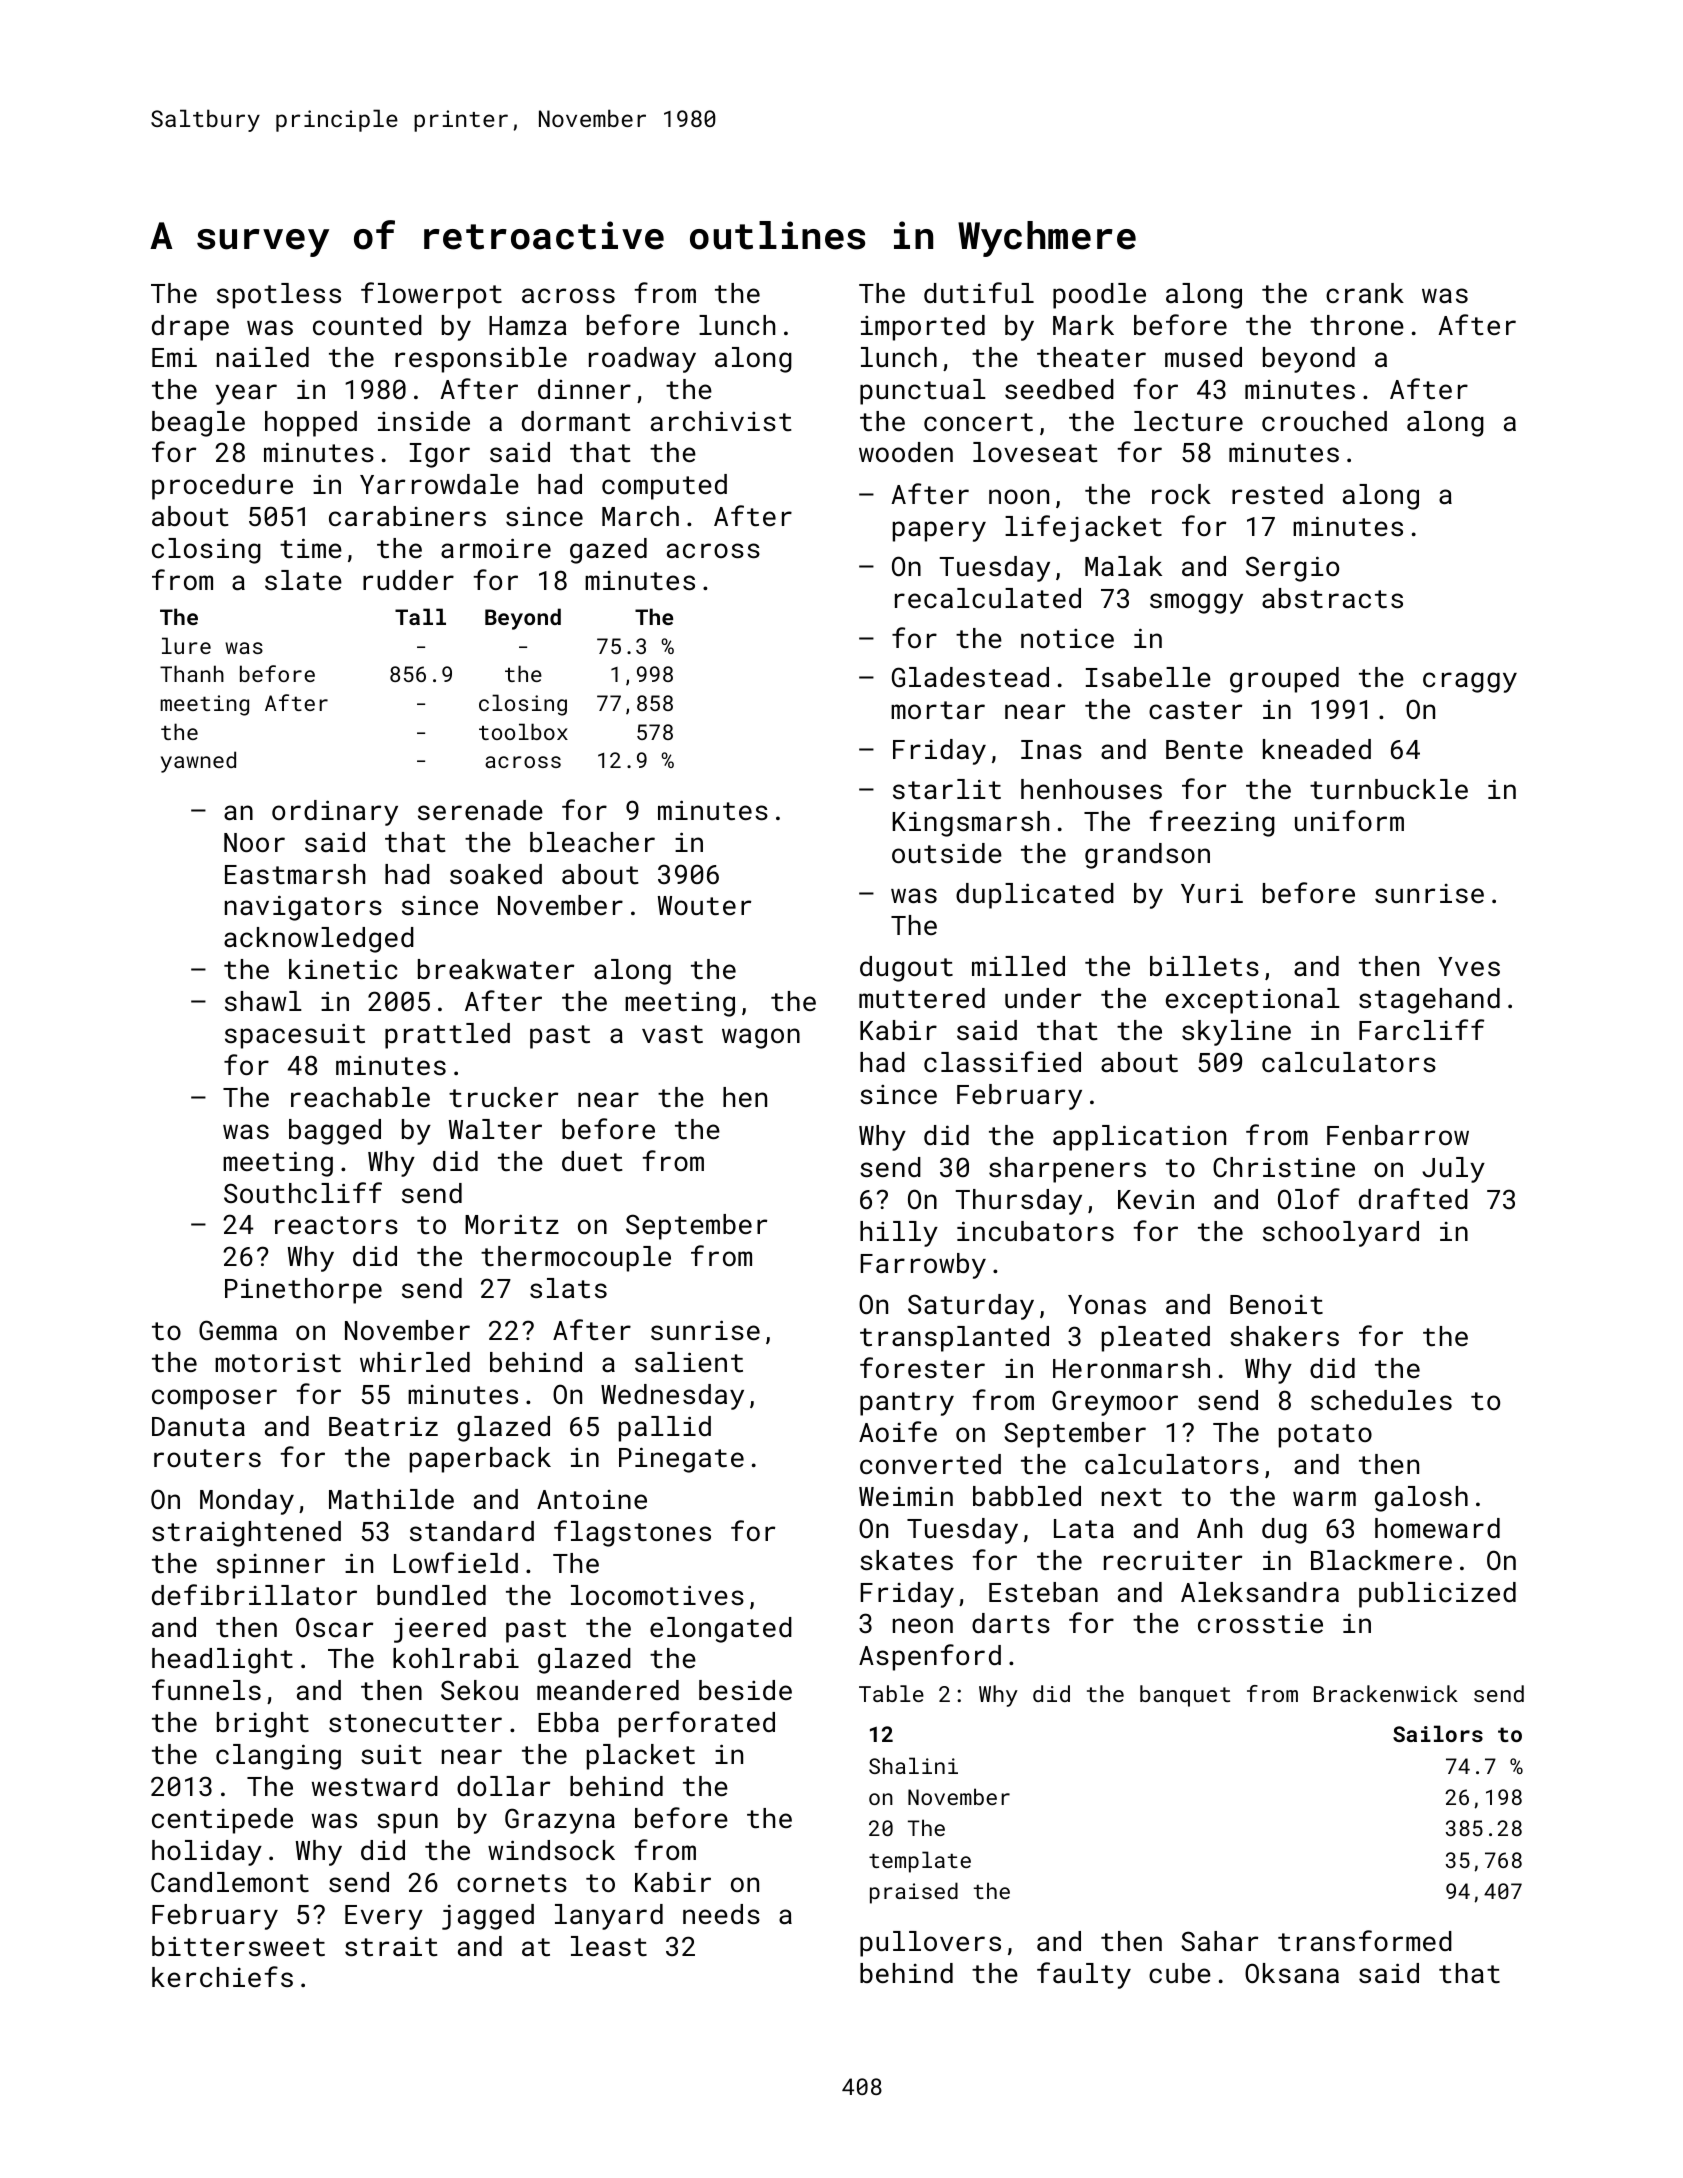  What do you see at coordinates (592, 842) in the screenshot?
I see `bleacher` at bounding box center [592, 842].
